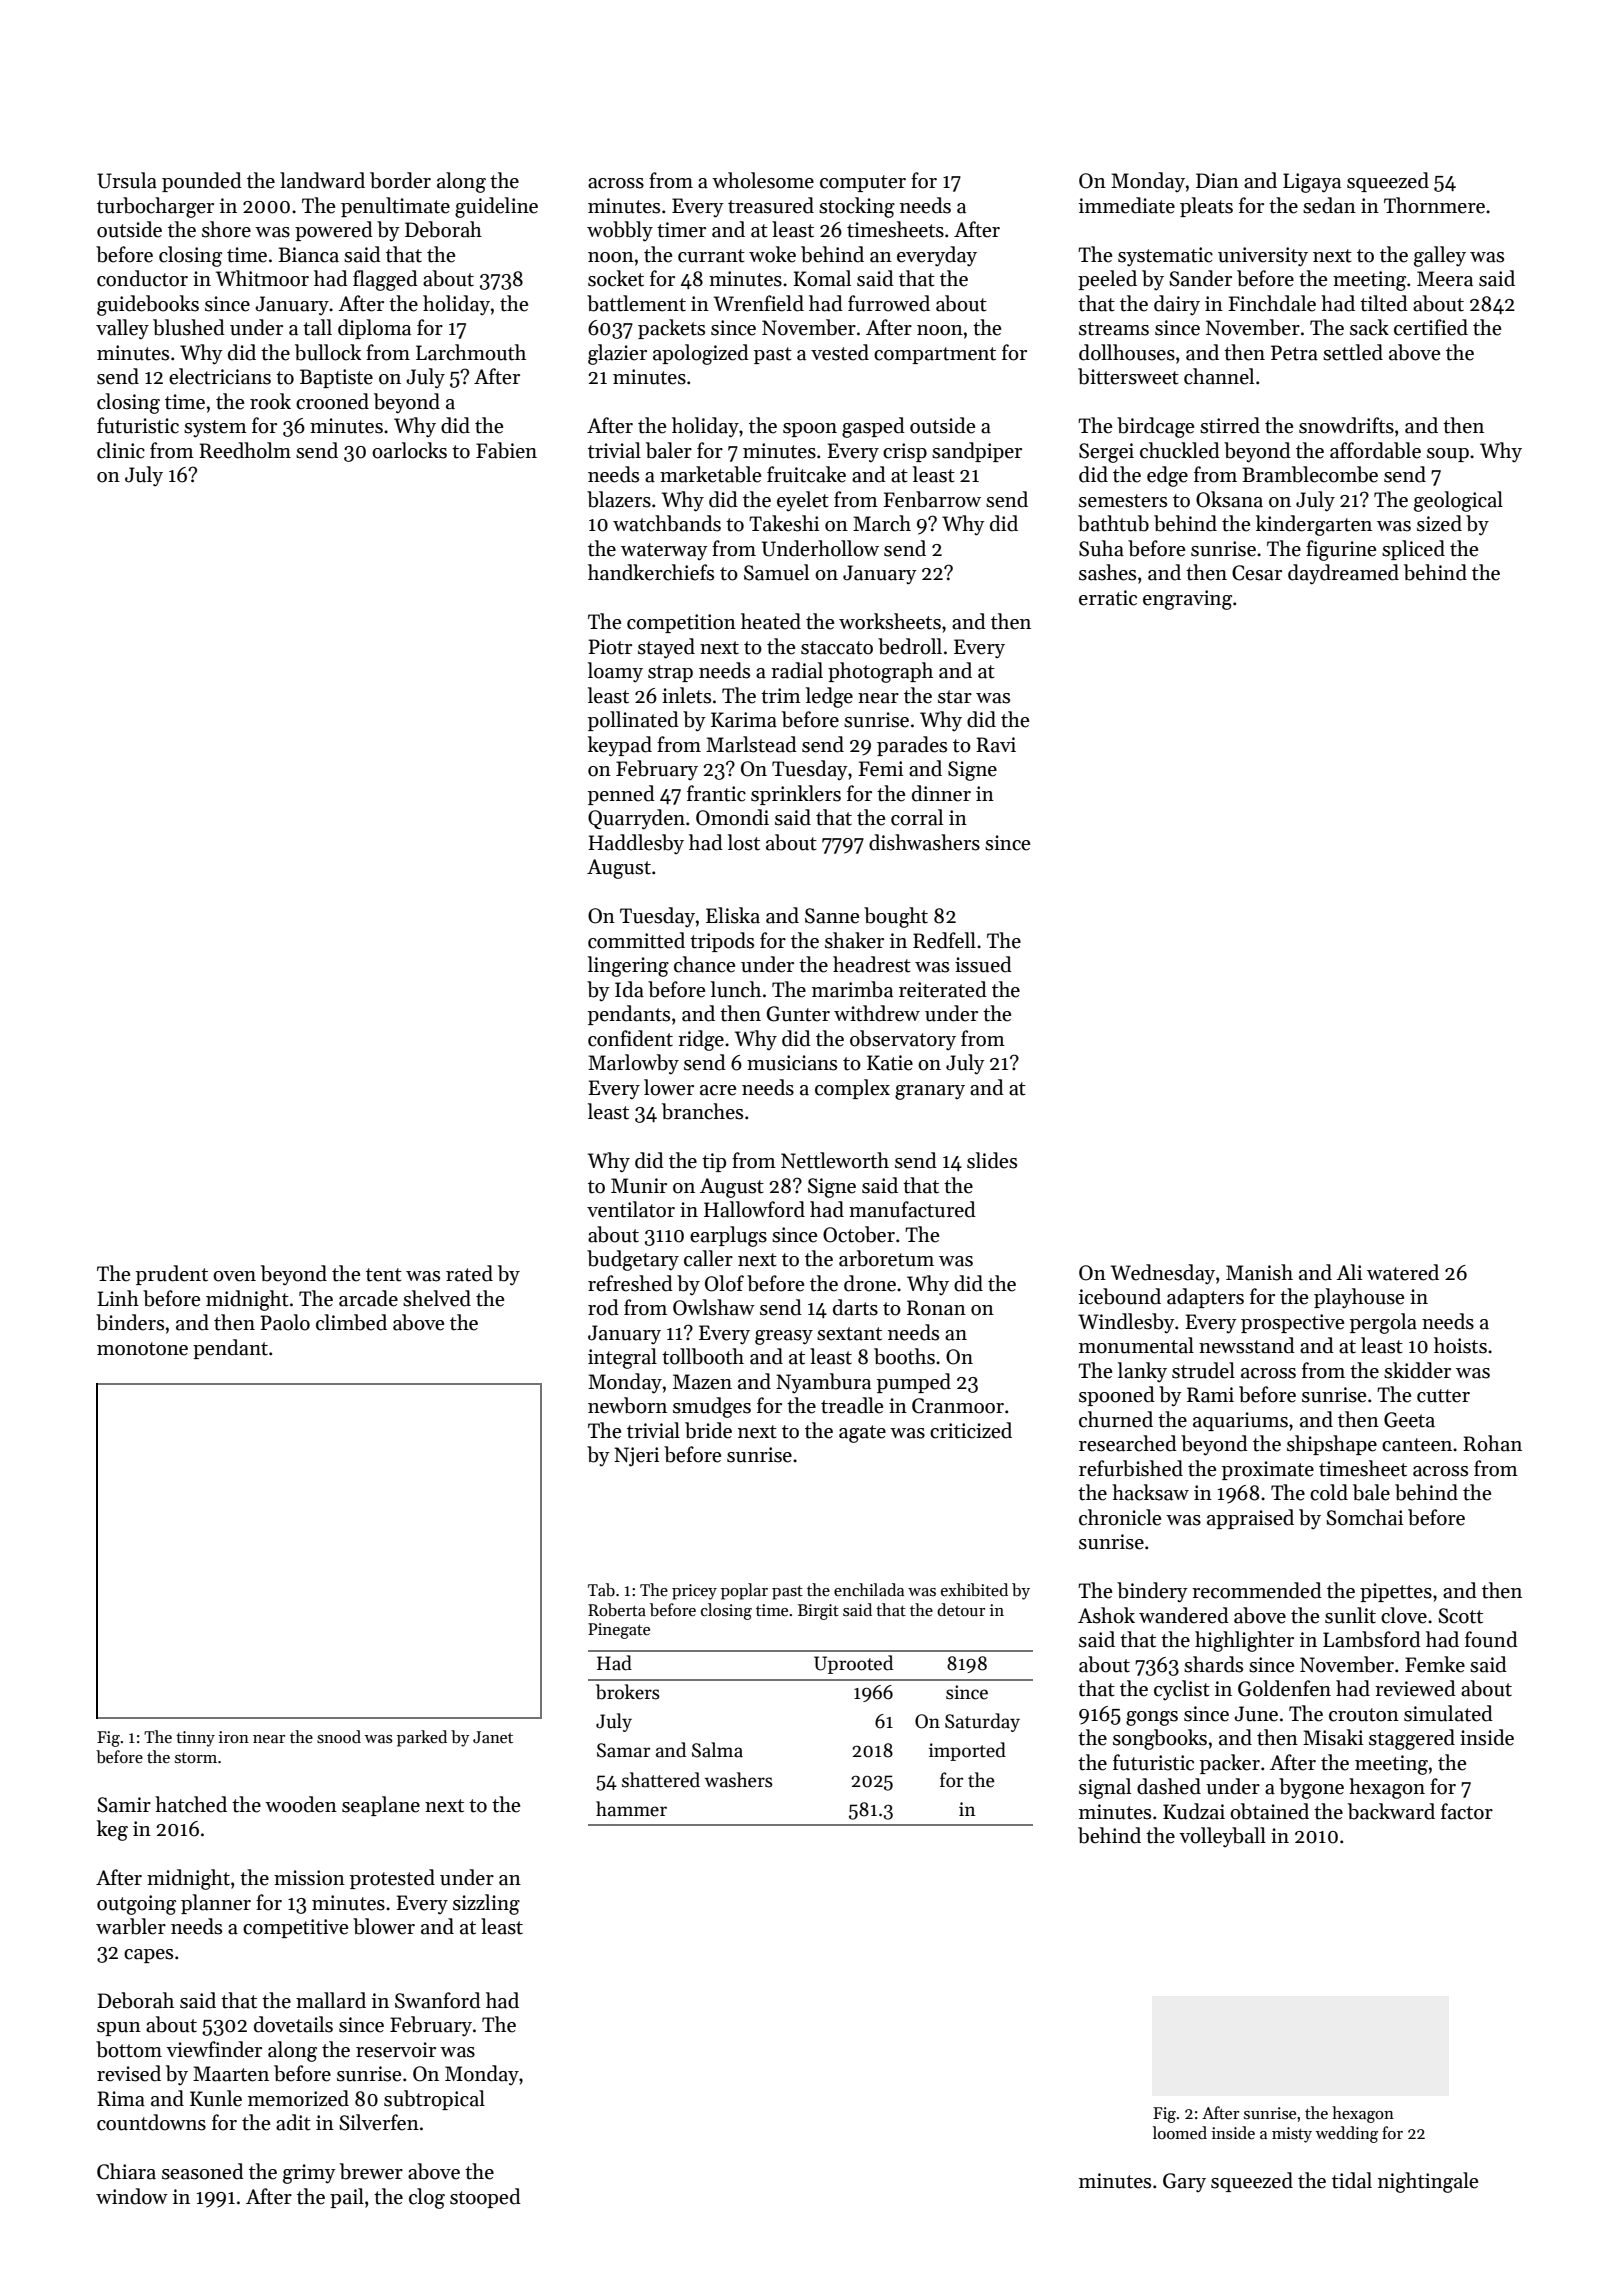  Describe the element at coordinates (409, 450) in the screenshot. I see `oarlocks` at that location.
